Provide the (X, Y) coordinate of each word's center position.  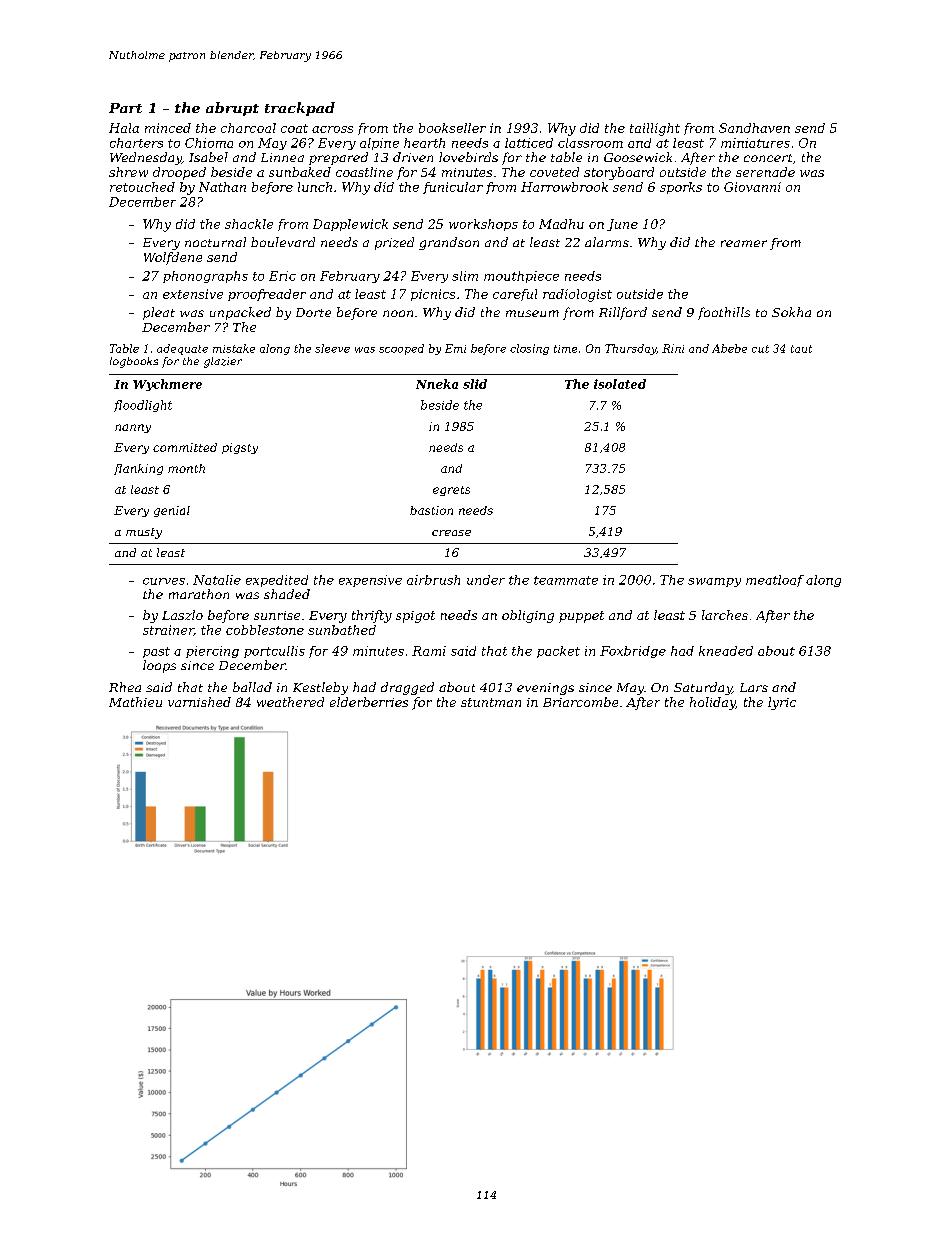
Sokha (791, 312)
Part (125, 108)
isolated (620, 384)
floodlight (143, 406)
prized (394, 243)
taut (801, 349)
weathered (290, 702)
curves (164, 581)
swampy (714, 582)
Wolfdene (173, 258)
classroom (590, 143)
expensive (370, 581)
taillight (655, 129)
